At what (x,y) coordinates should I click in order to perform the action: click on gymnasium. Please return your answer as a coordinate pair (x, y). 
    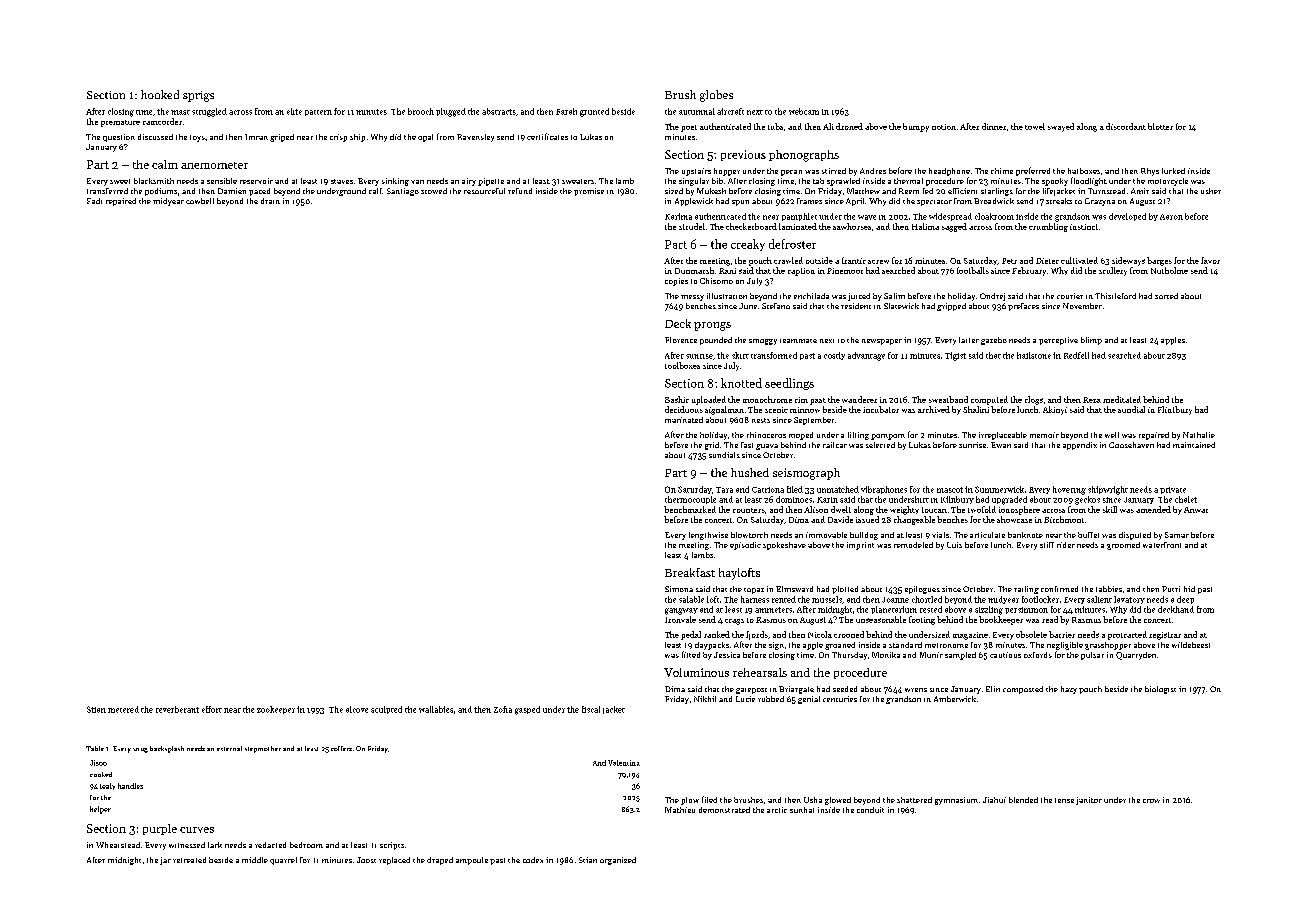
    Looking at the image, I should click on (956, 801).
